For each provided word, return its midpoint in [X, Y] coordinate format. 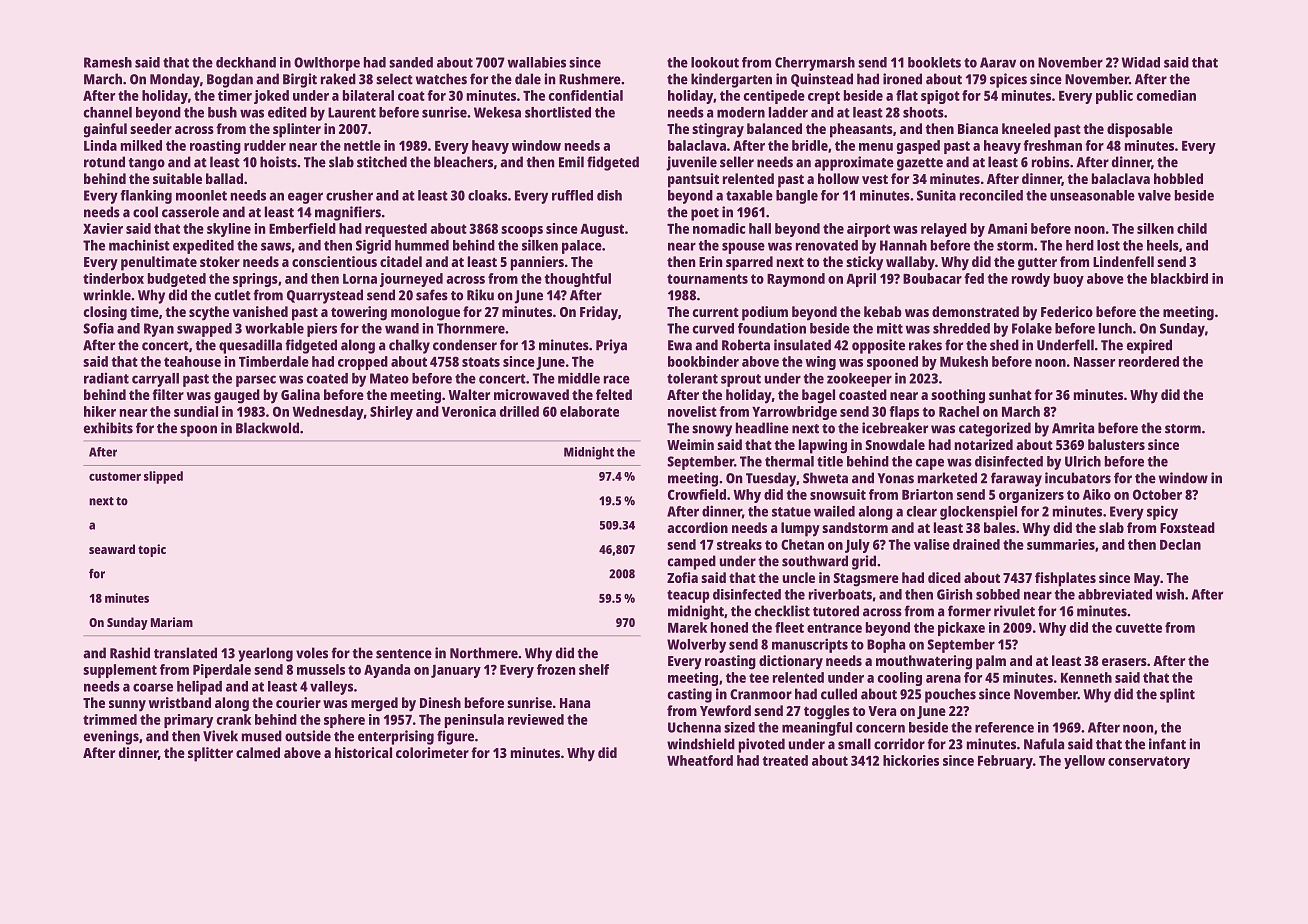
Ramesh [108, 62]
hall [760, 228]
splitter [210, 754]
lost [1108, 245]
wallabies [537, 62]
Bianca [978, 128]
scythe [209, 313]
